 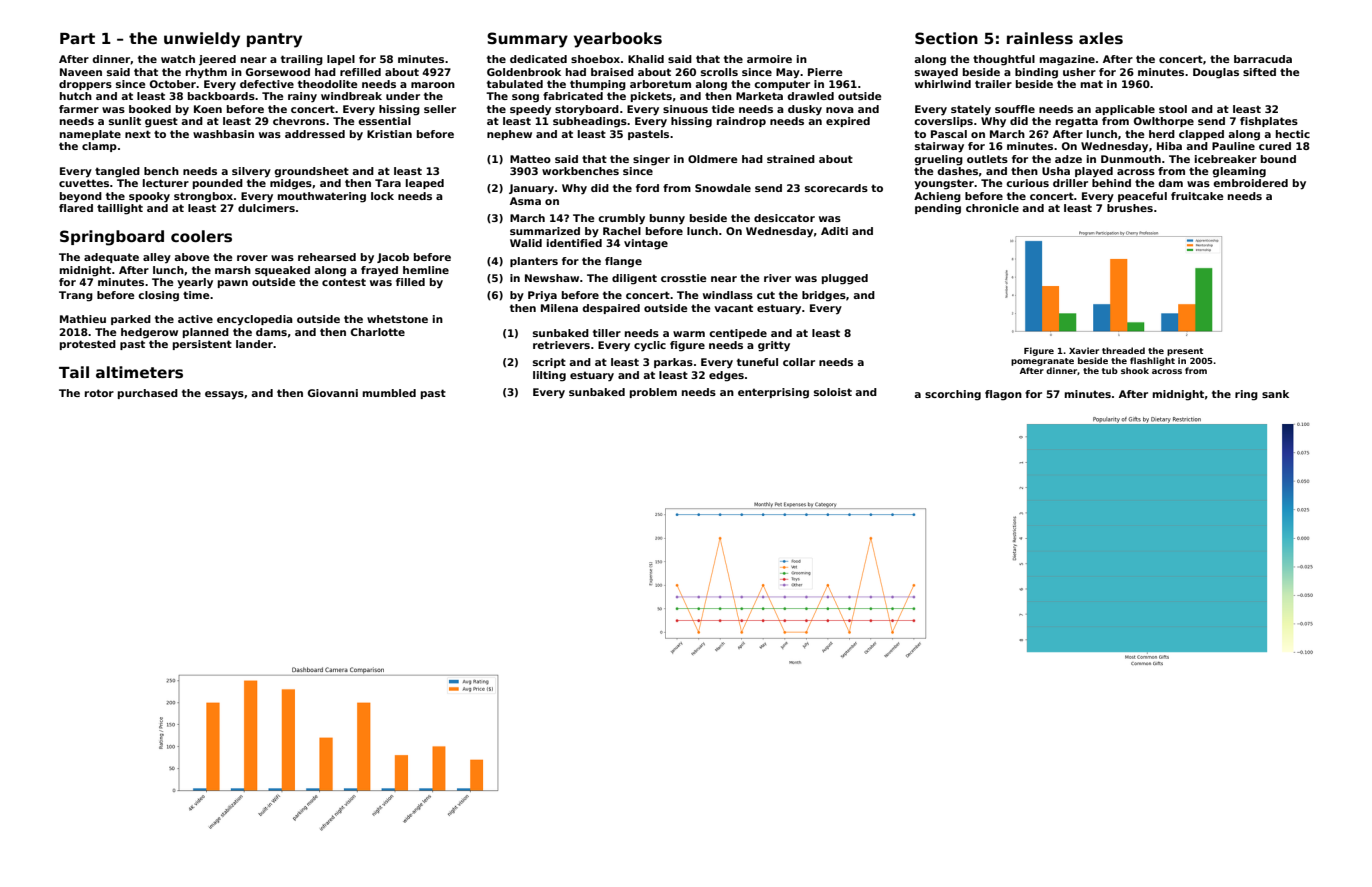 What do you see at coordinates (949, 134) in the document?
I see `Pascal` at bounding box center [949, 134].
